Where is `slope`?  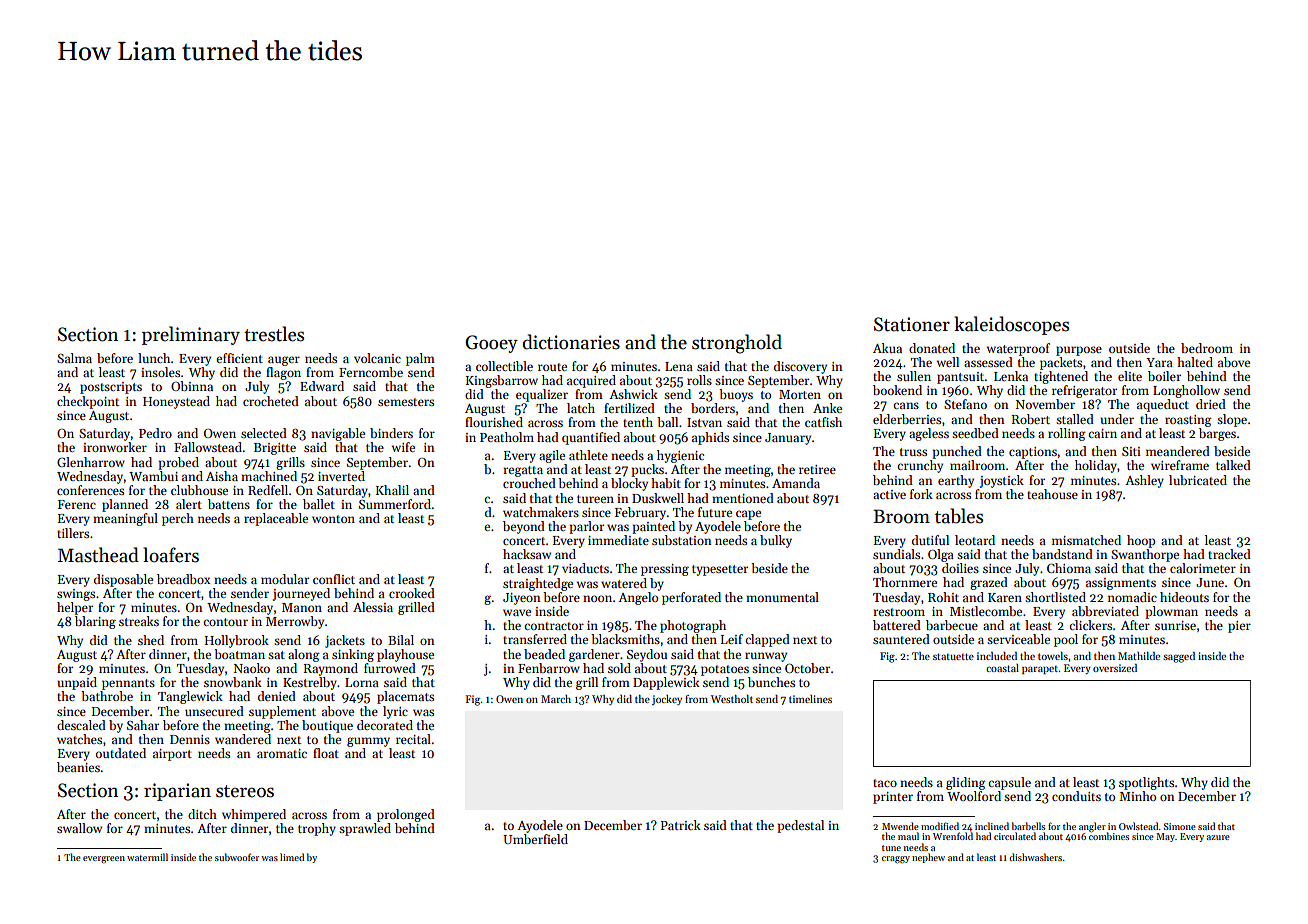 slope is located at coordinates (1232, 420).
